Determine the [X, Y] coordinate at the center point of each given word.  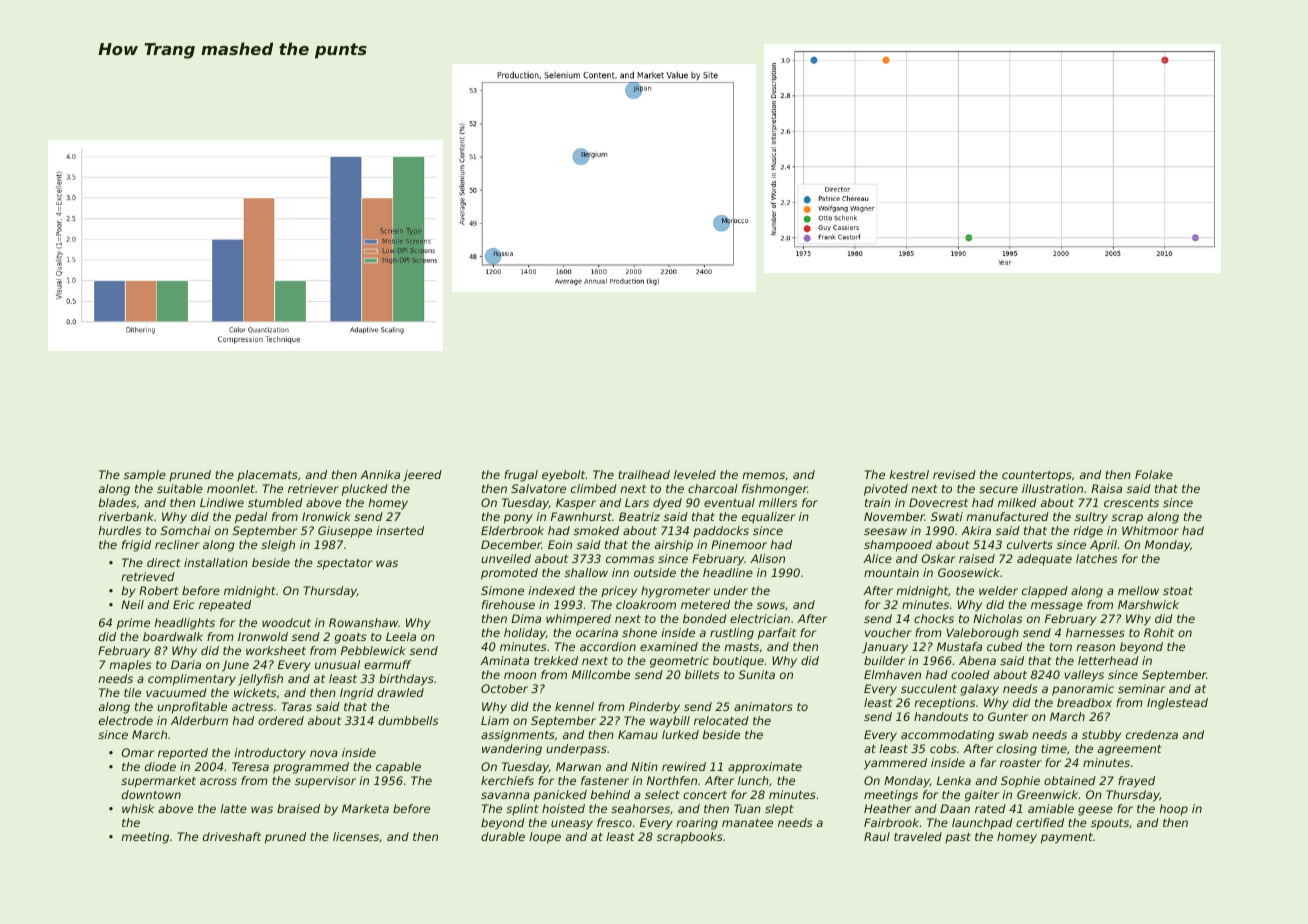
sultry [1091, 518]
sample [145, 476]
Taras [297, 706]
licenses [356, 836]
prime [133, 624]
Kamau [638, 734]
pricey [619, 592]
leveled [695, 474]
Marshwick [1148, 604]
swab [1013, 734]
